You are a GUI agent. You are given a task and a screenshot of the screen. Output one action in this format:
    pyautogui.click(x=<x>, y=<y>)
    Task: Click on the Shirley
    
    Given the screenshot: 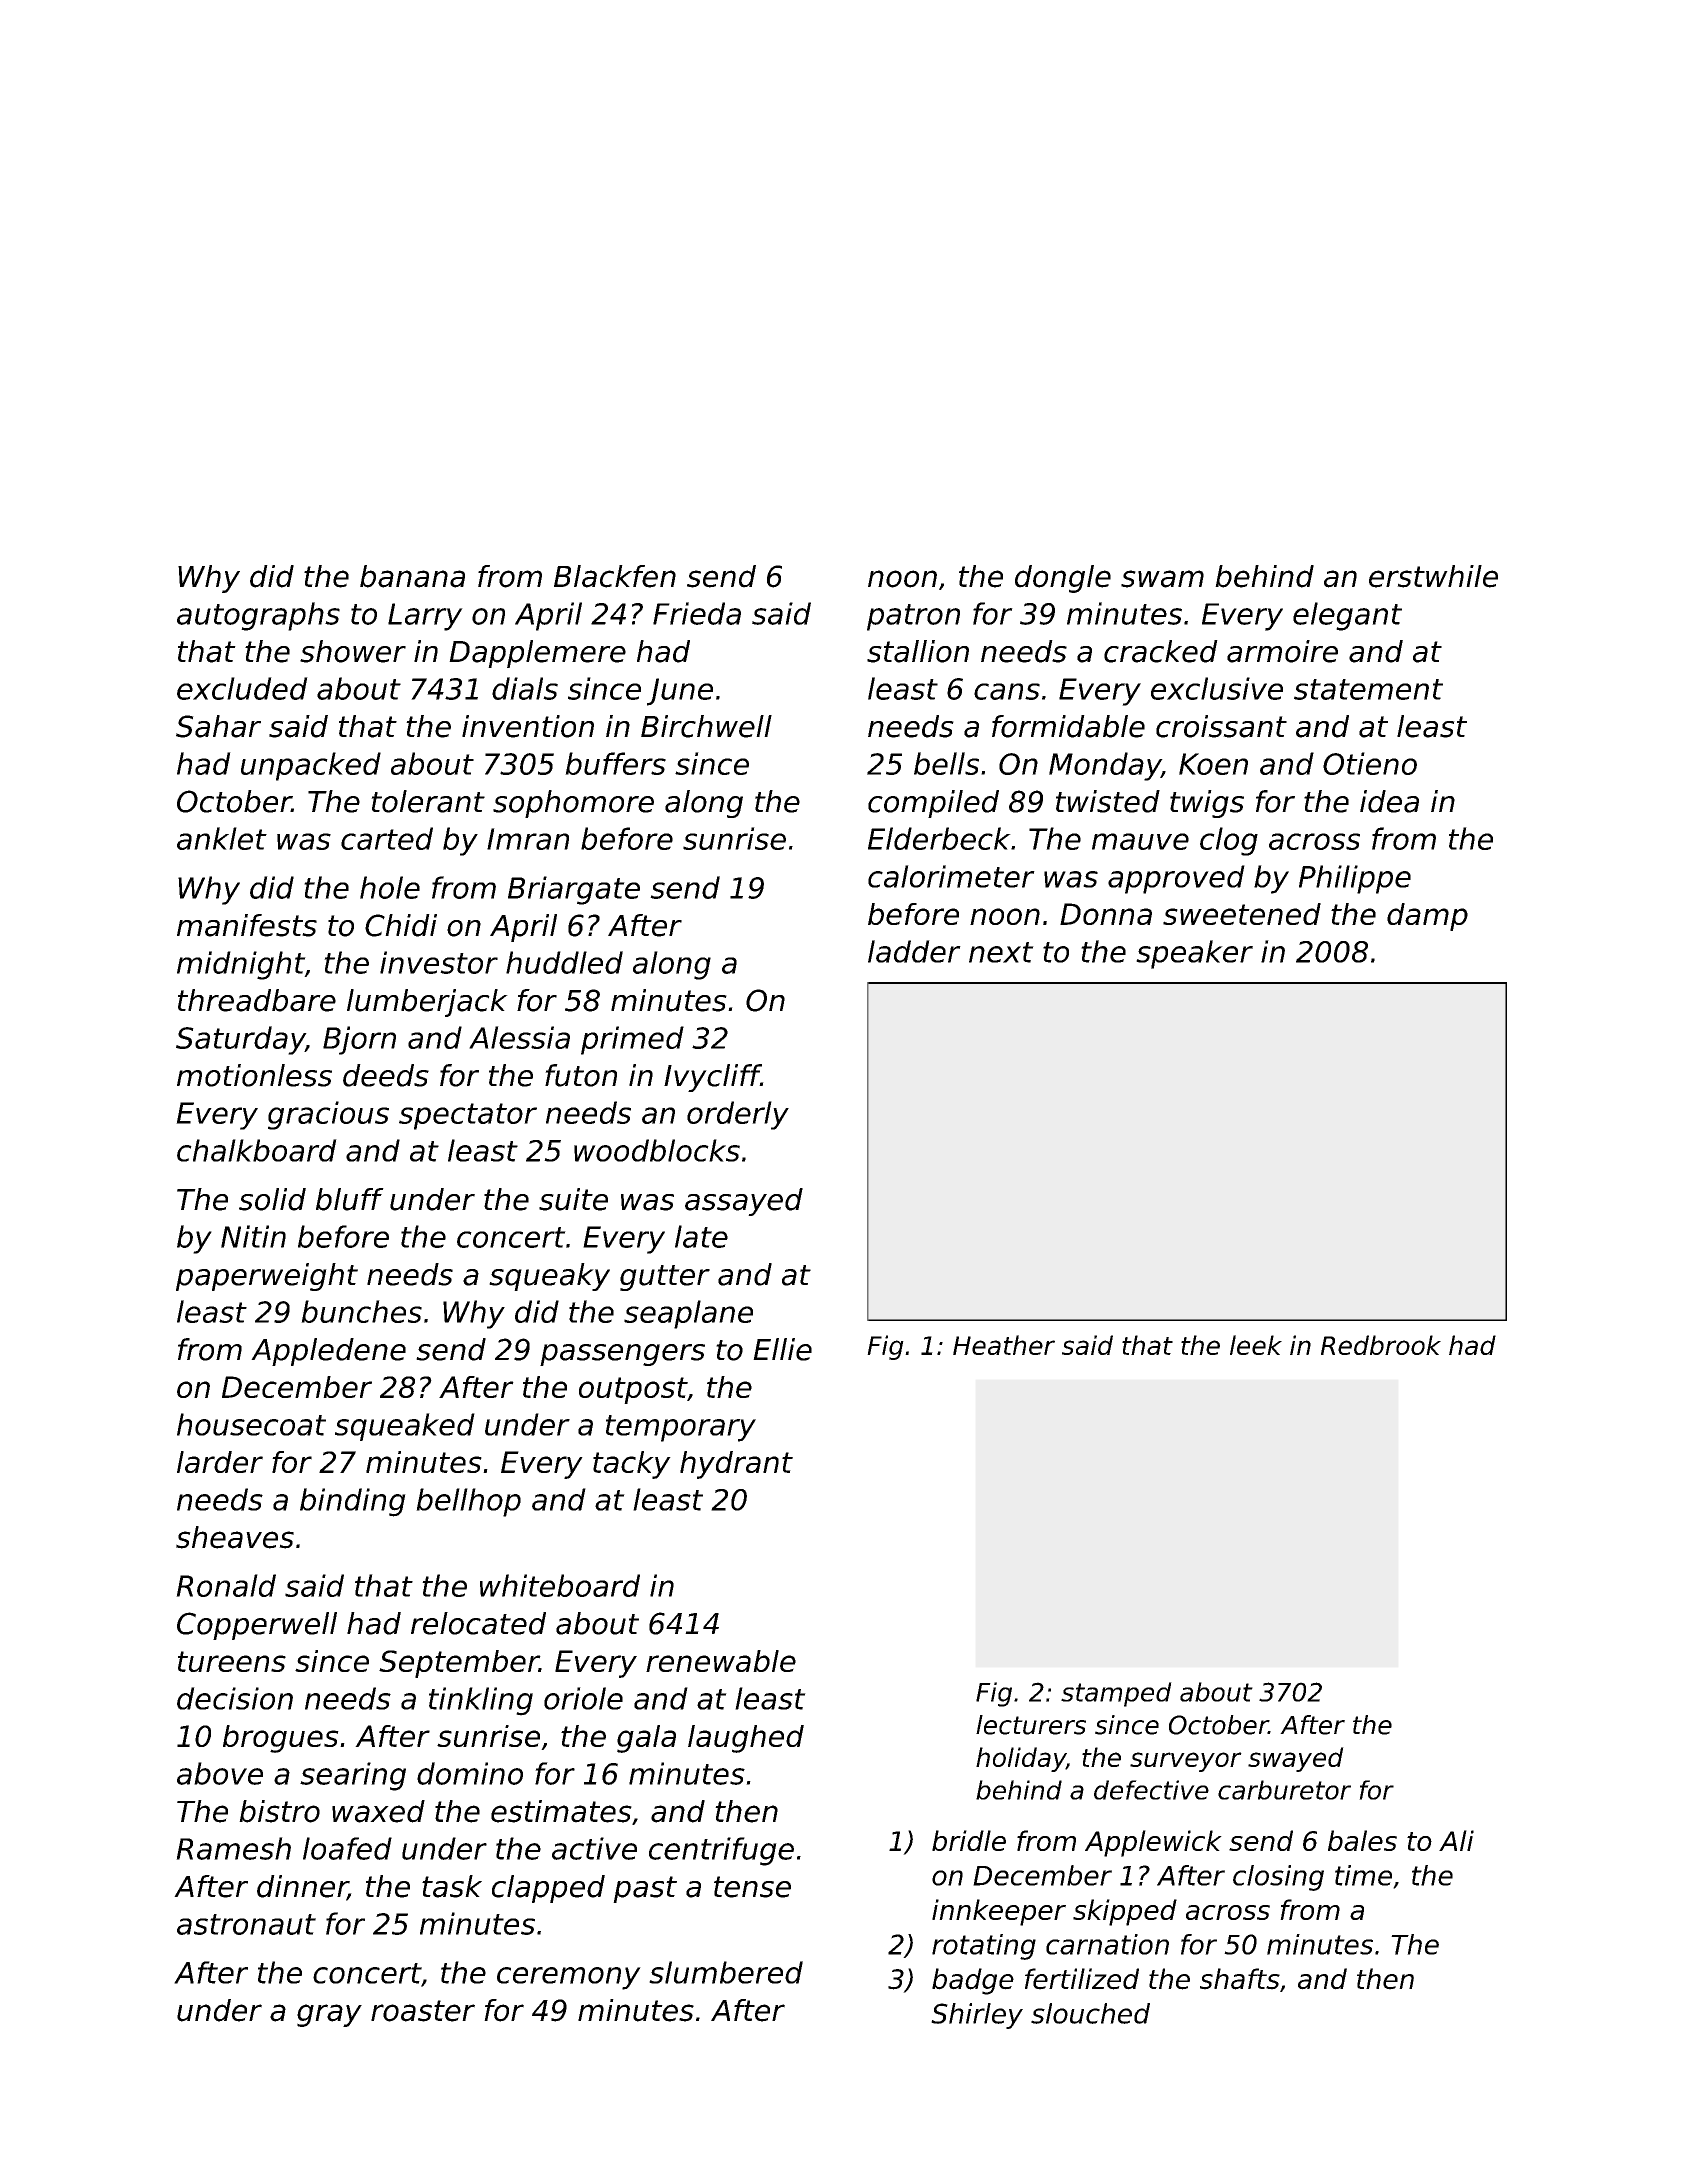 What is the action you would take?
    pyautogui.click(x=977, y=2016)
